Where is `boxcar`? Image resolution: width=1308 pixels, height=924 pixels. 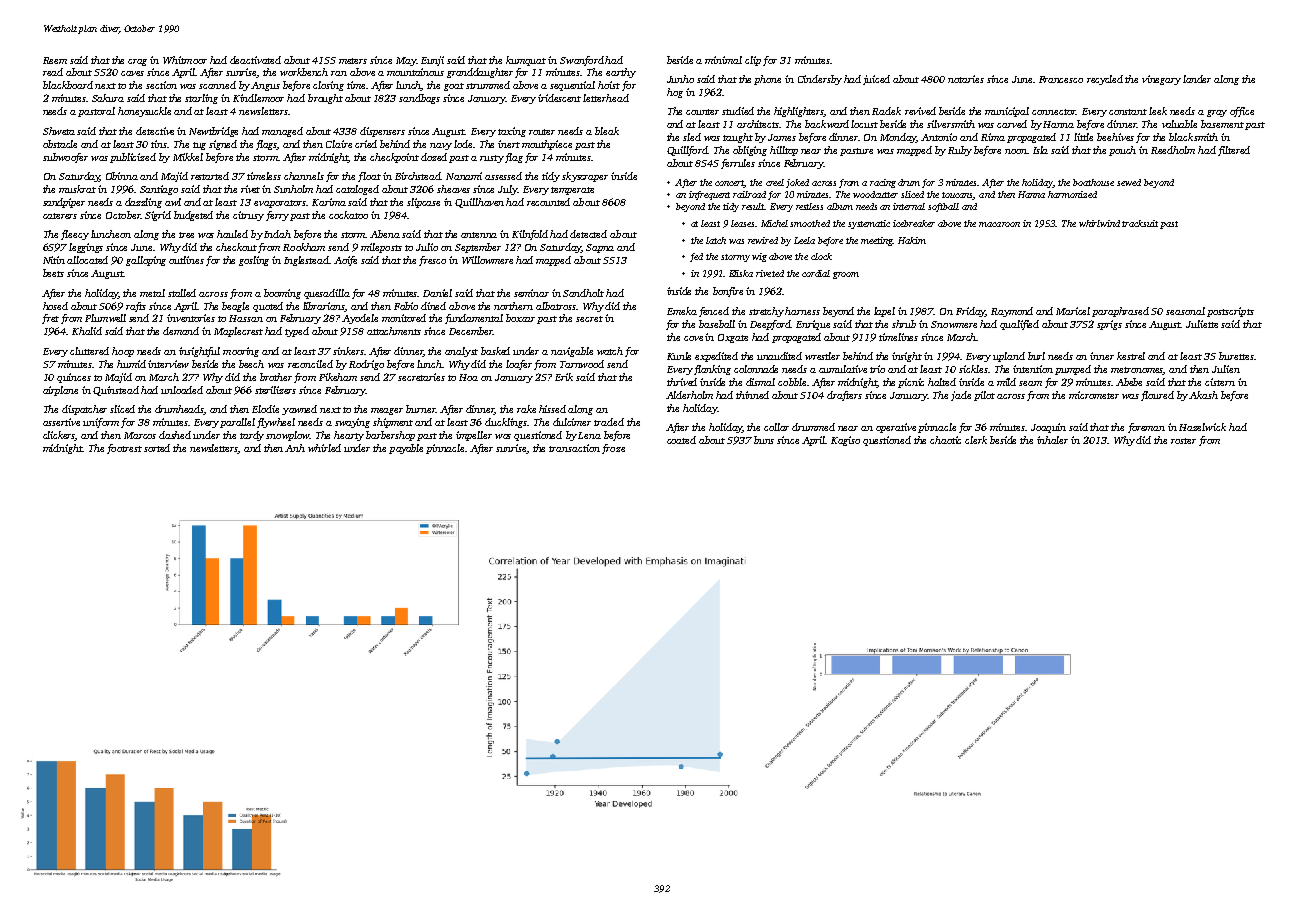
boxcar is located at coordinates (520, 318).
